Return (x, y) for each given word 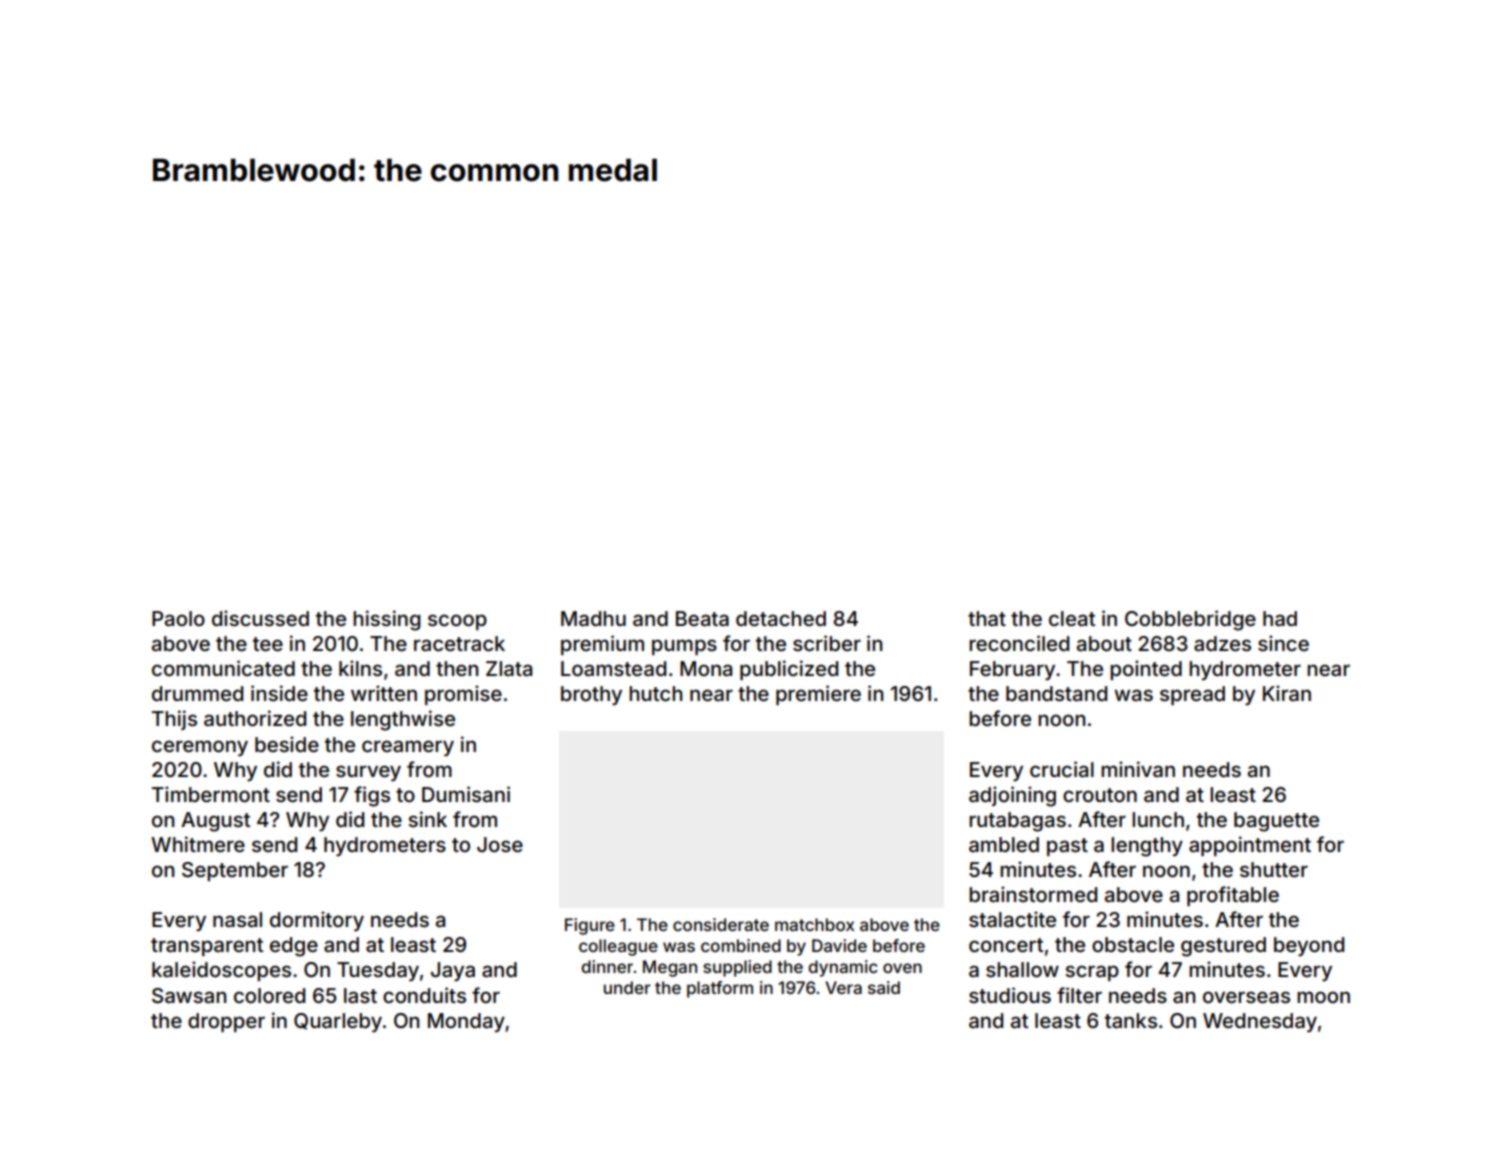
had (1280, 618)
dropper (226, 1022)
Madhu (593, 618)
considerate (721, 924)
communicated (223, 668)
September (235, 871)
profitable (1233, 896)
